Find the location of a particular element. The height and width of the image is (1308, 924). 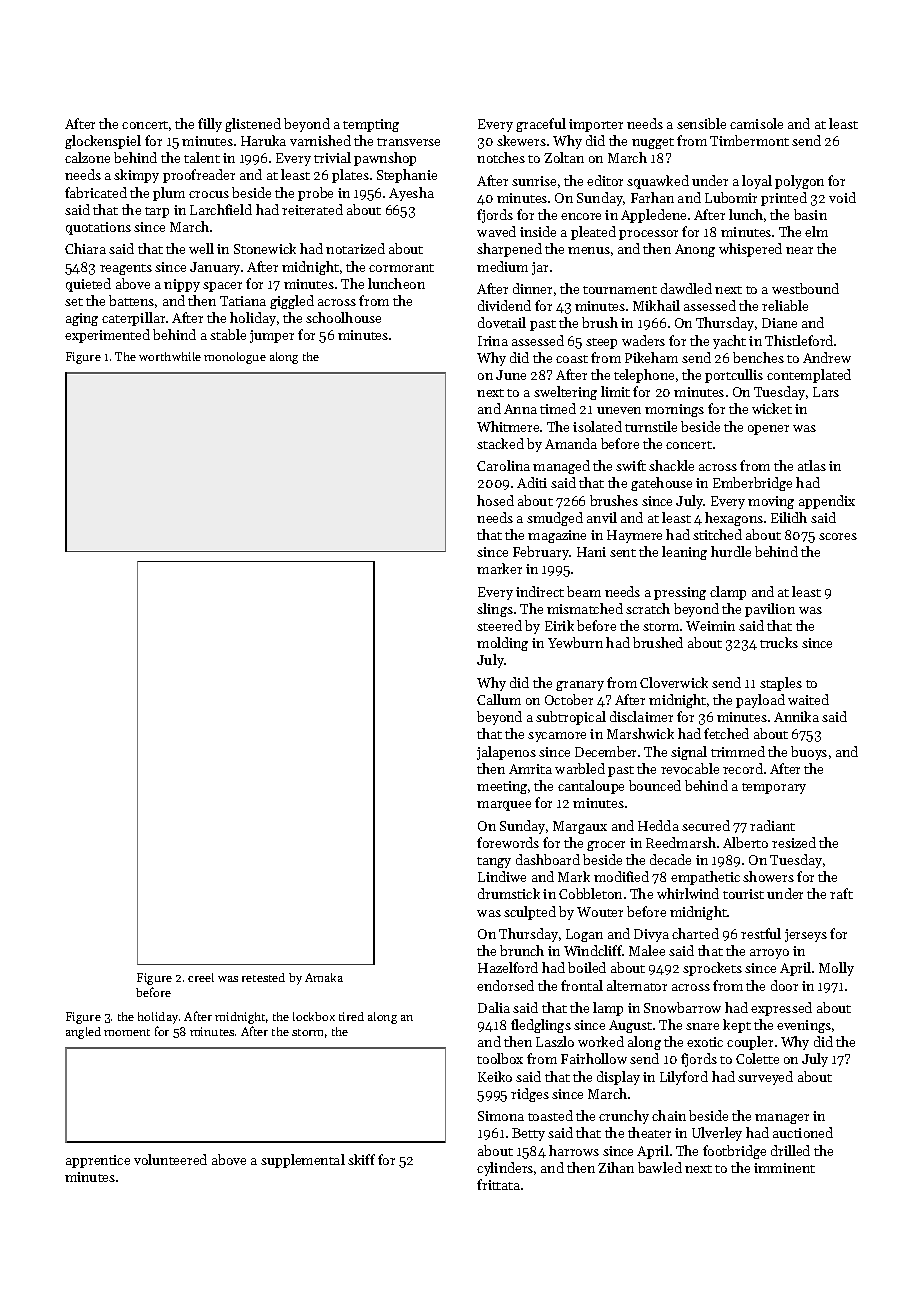

slings is located at coordinates (495, 610).
